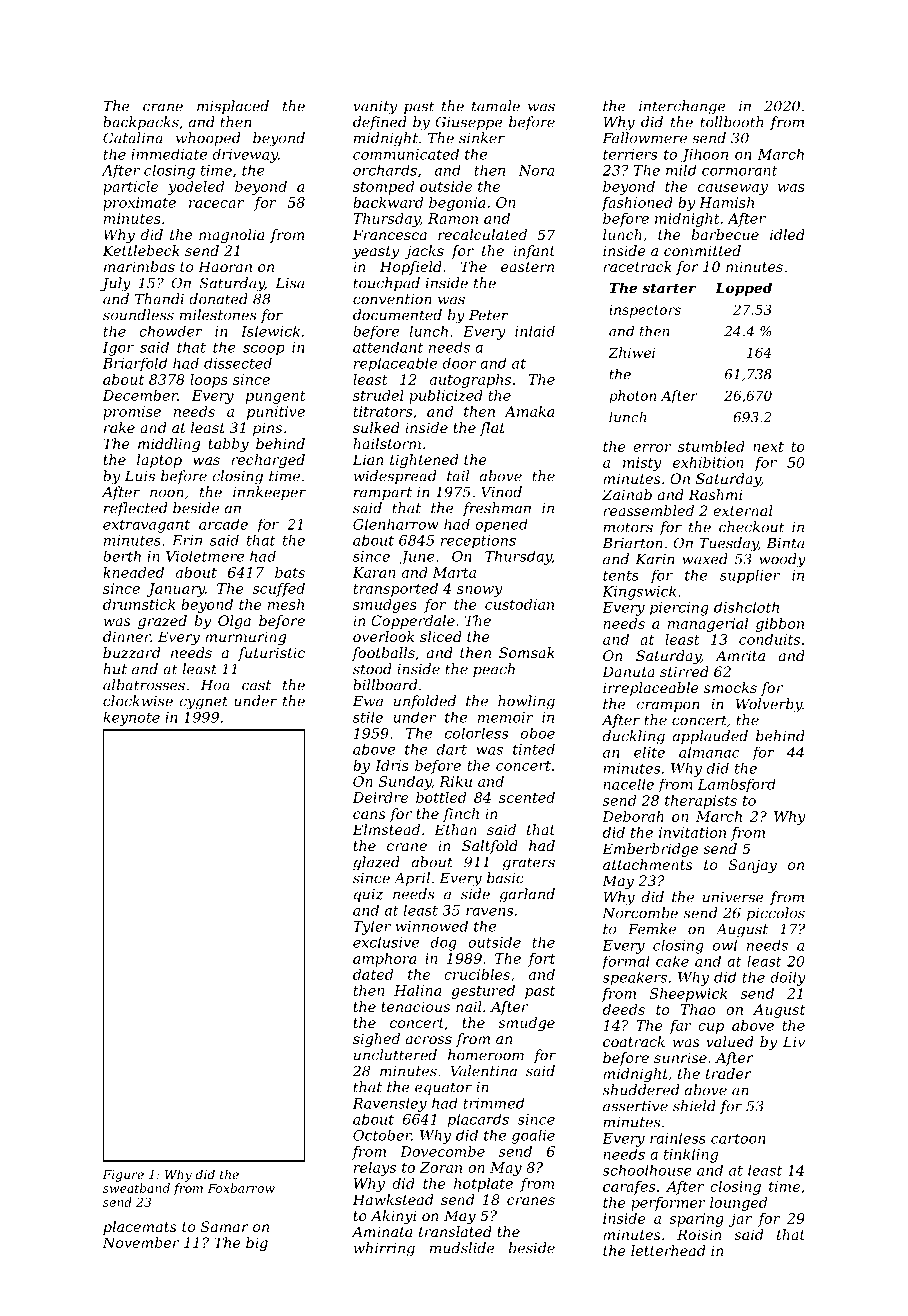 The height and width of the screenshot is (1316, 908). What do you see at coordinates (131, 718) in the screenshot?
I see `keynote` at bounding box center [131, 718].
